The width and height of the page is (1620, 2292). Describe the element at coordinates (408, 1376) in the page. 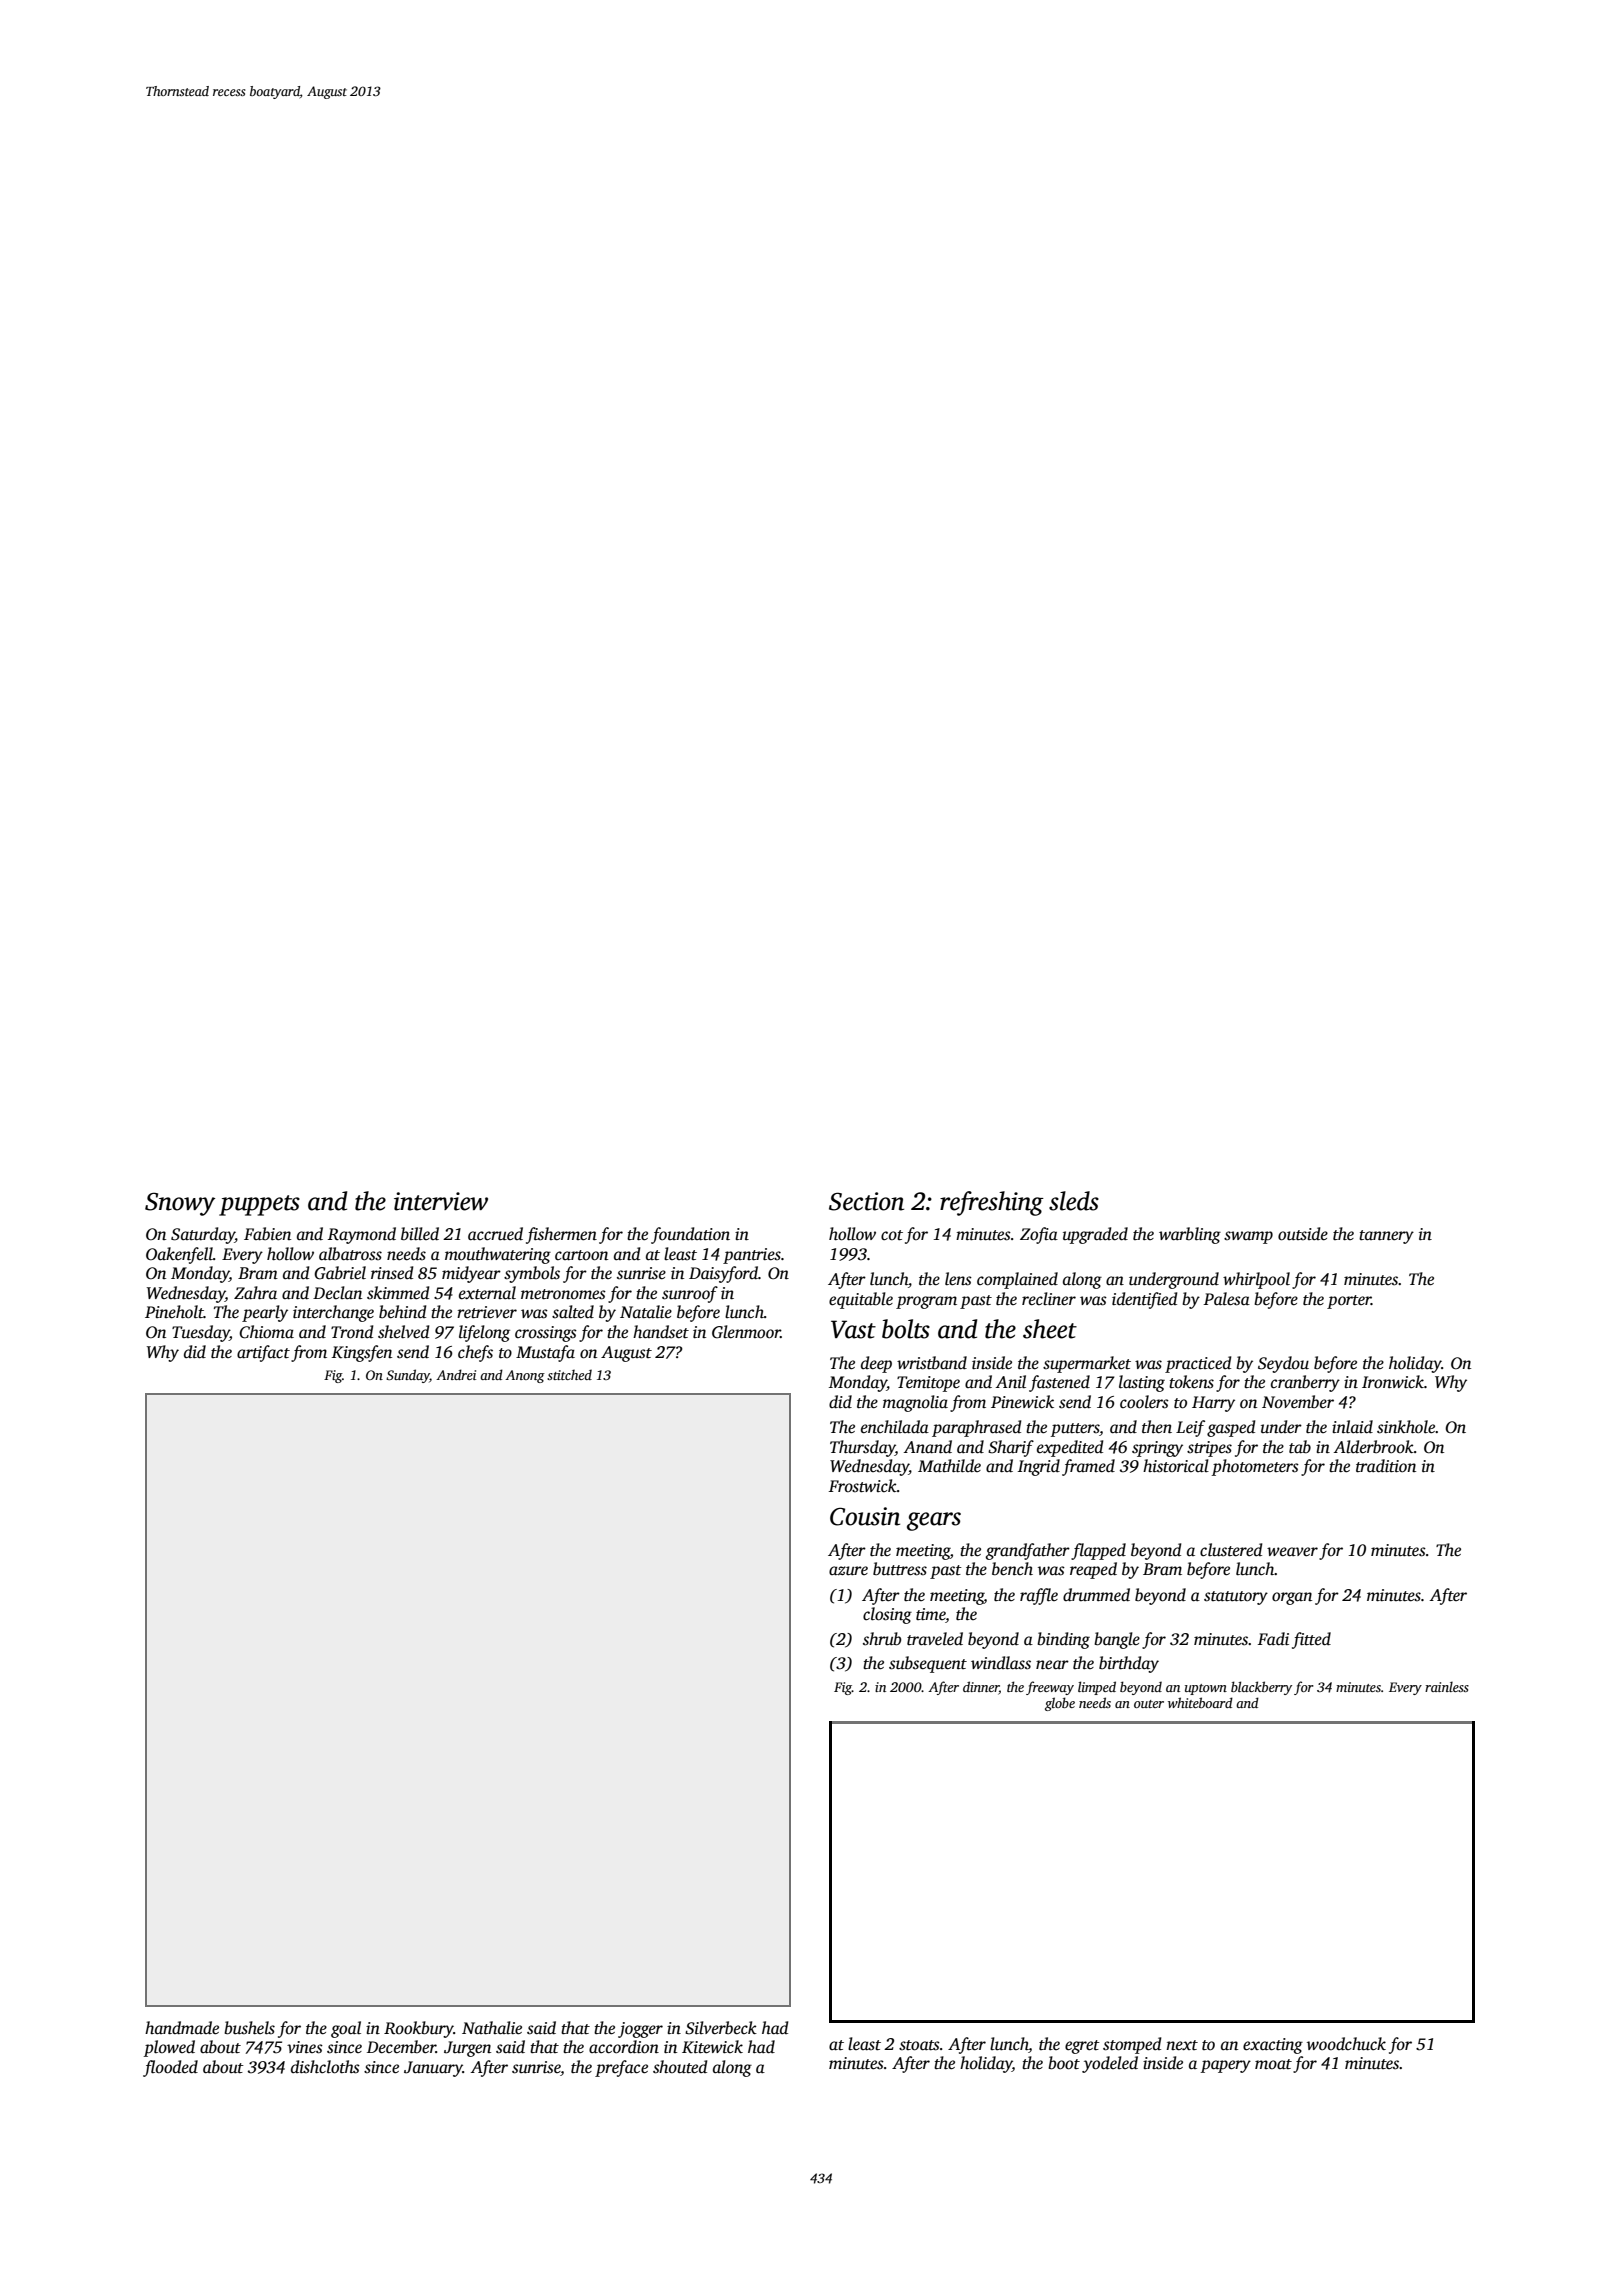

I see `Sunday` at that location.
